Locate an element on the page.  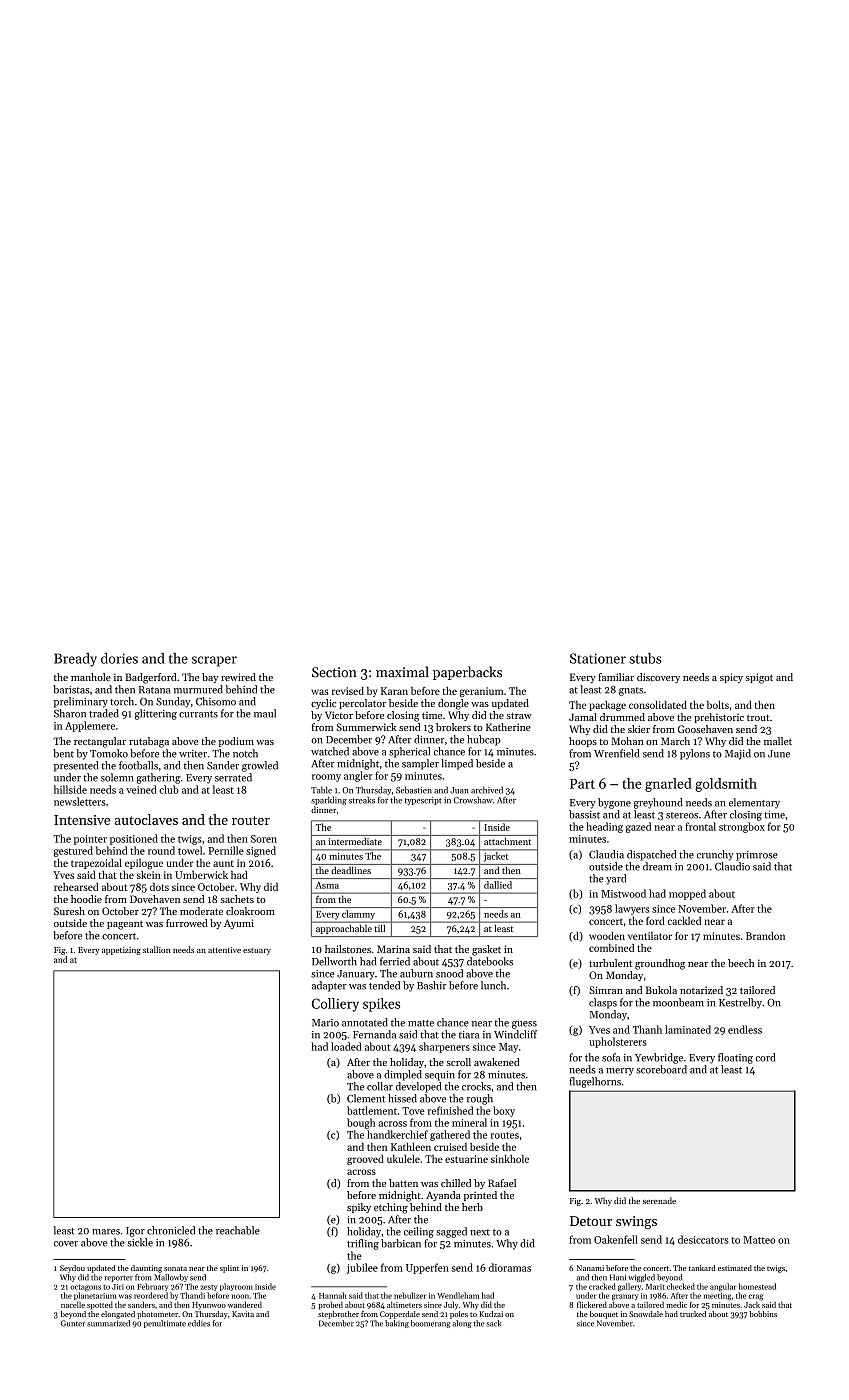
grooved is located at coordinates (365, 1160).
